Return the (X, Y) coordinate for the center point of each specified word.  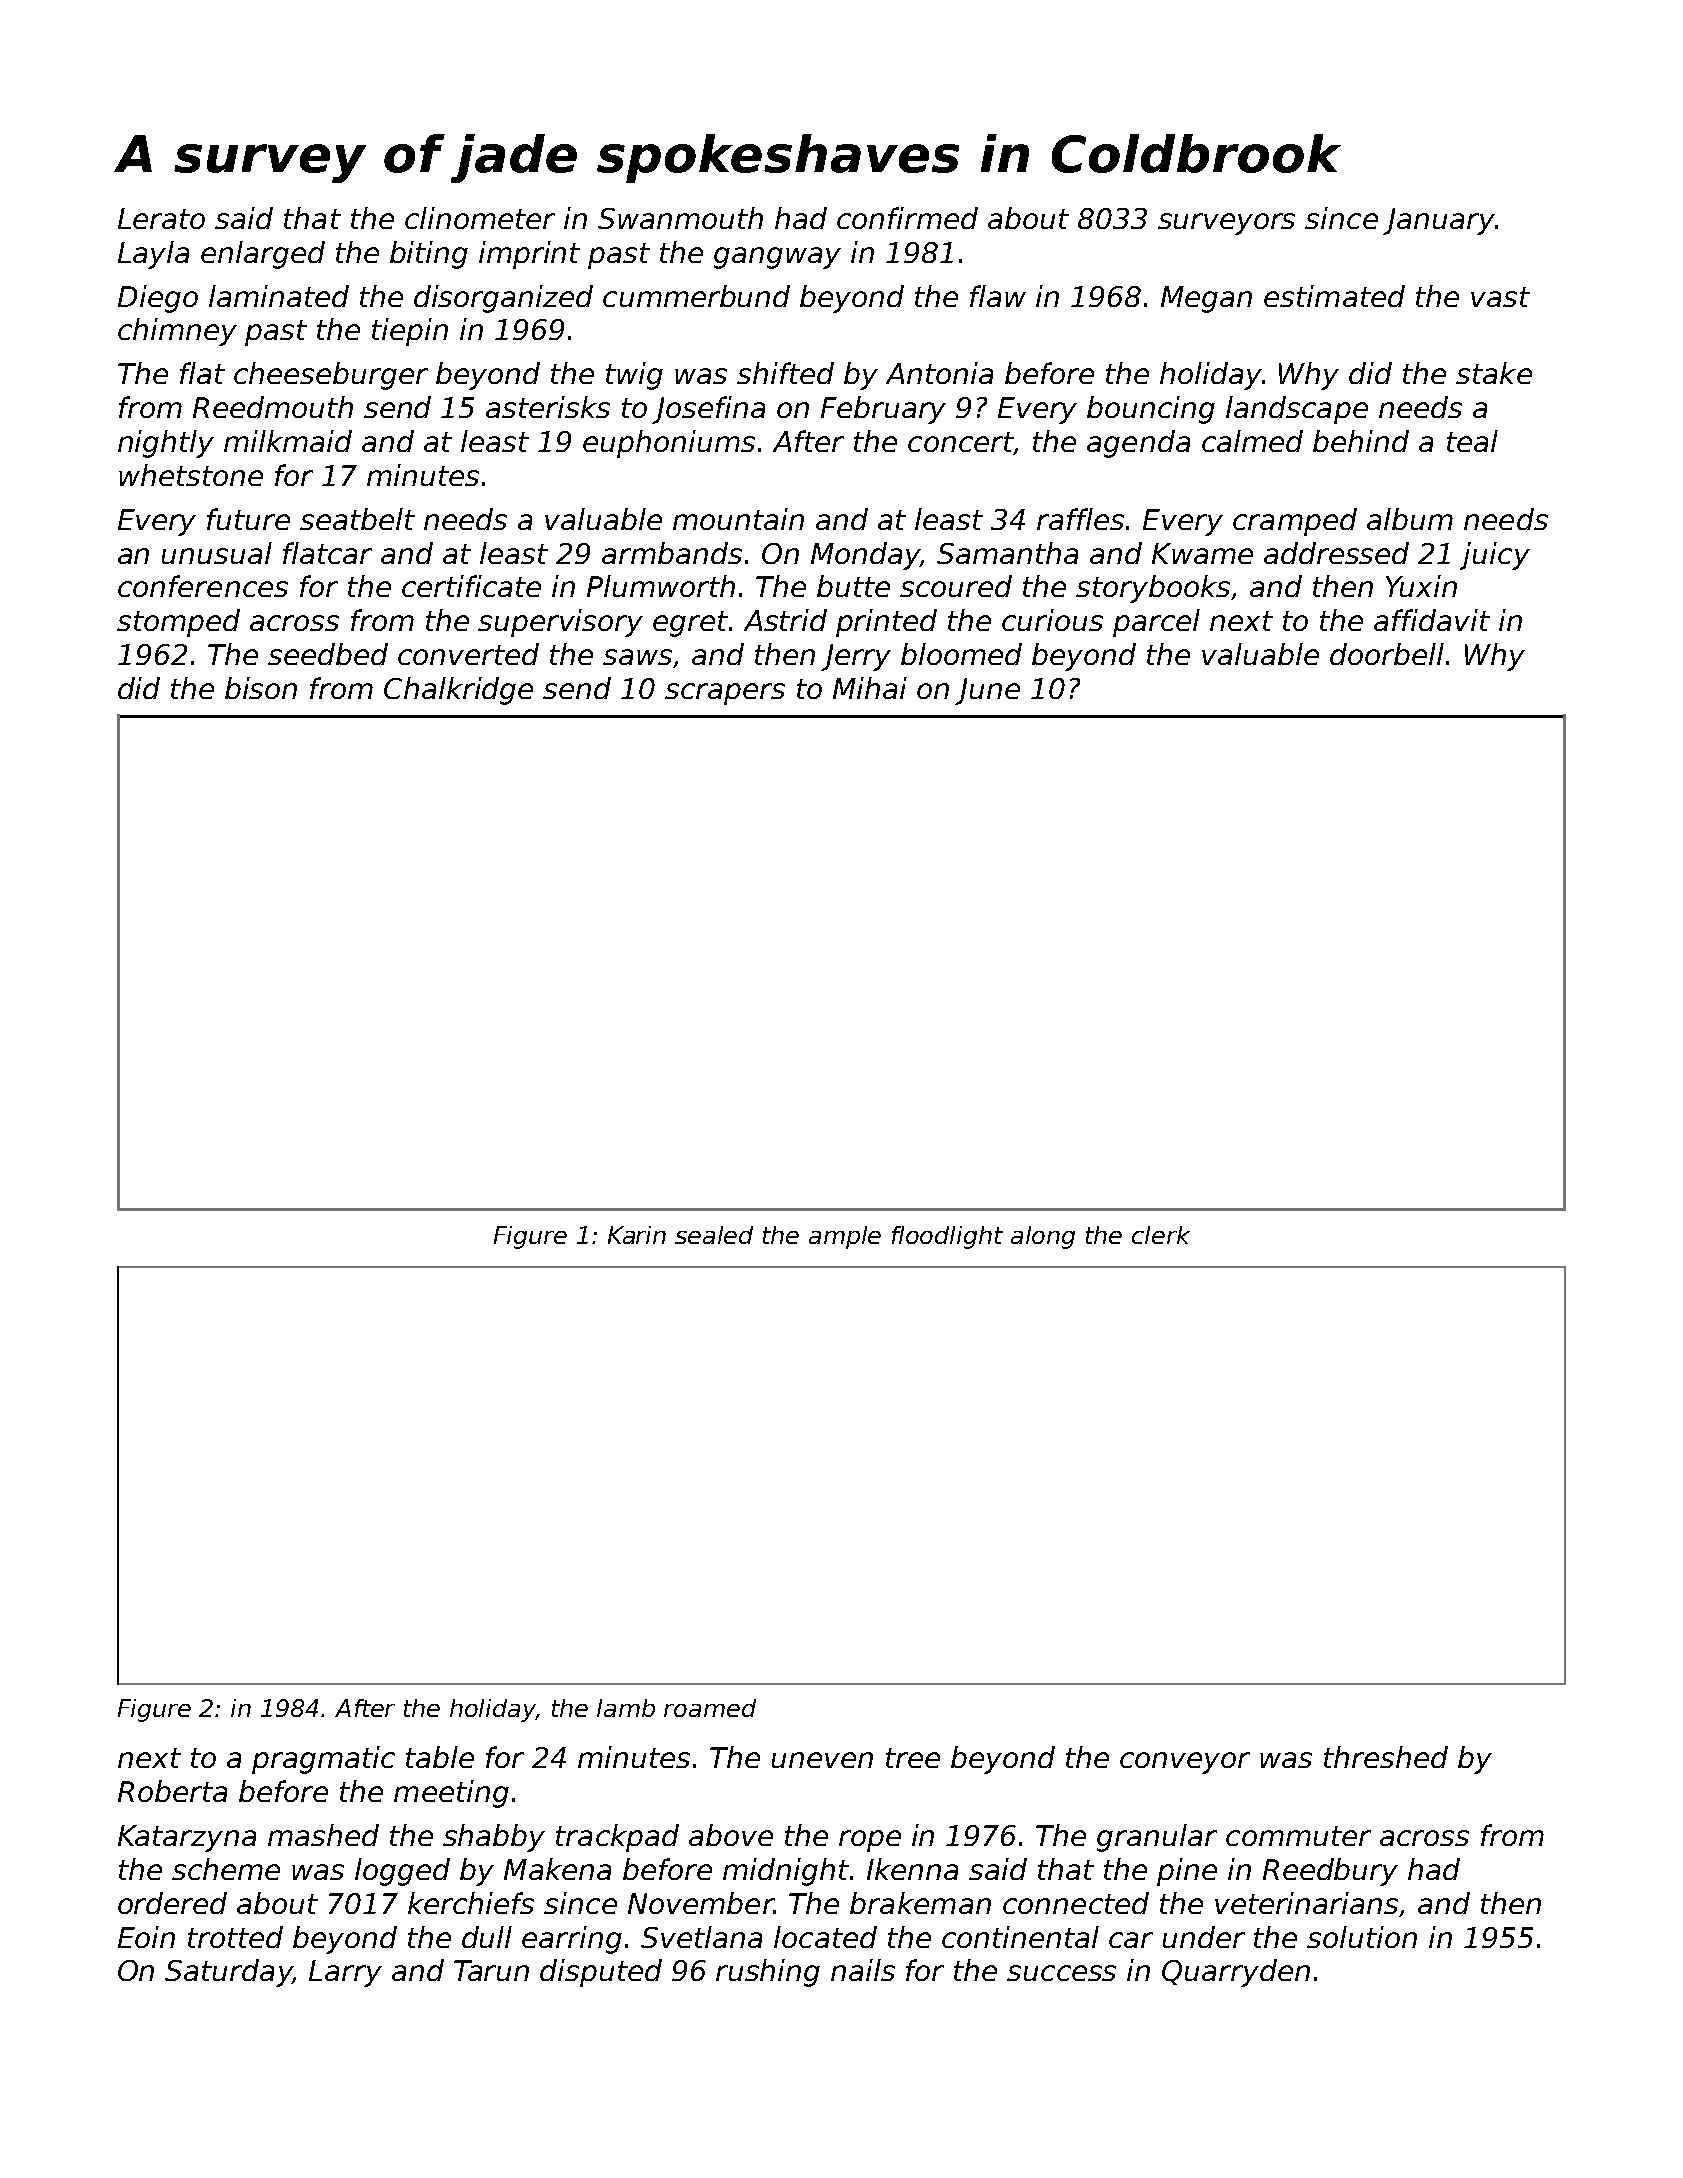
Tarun (491, 1970)
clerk (1161, 1235)
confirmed (907, 218)
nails (863, 1970)
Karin (637, 1235)
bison (261, 688)
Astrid (785, 620)
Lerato (161, 218)
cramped (1295, 522)
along (1043, 1237)
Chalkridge (458, 691)
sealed (714, 1235)
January (1439, 221)
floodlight (947, 1237)
